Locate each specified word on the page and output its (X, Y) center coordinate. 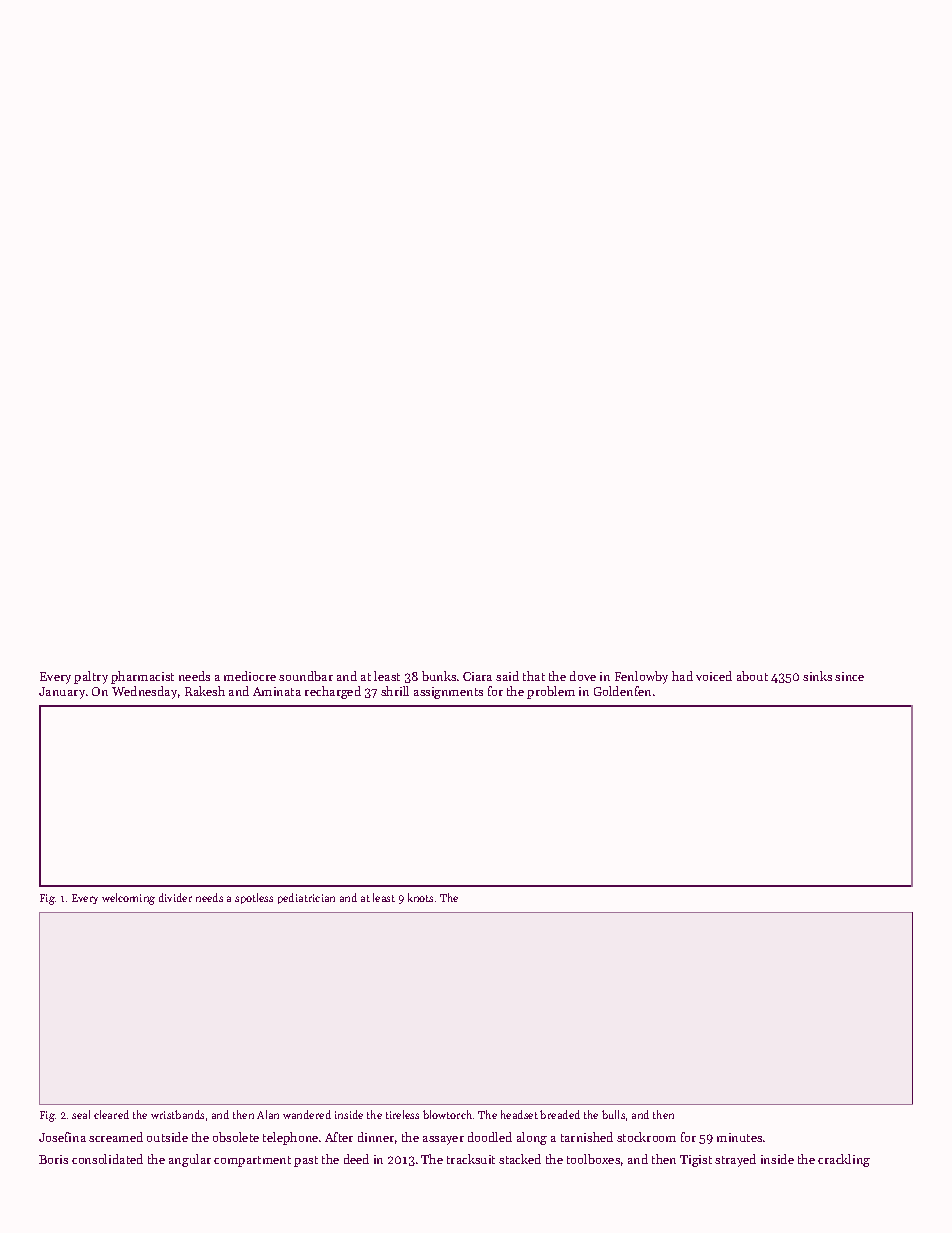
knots (420, 897)
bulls (613, 1114)
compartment (252, 1161)
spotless (254, 898)
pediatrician (306, 898)
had (682, 676)
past (306, 1161)
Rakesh (205, 691)
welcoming (128, 899)
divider (175, 897)
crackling (844, 1160)
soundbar (306, 676)
